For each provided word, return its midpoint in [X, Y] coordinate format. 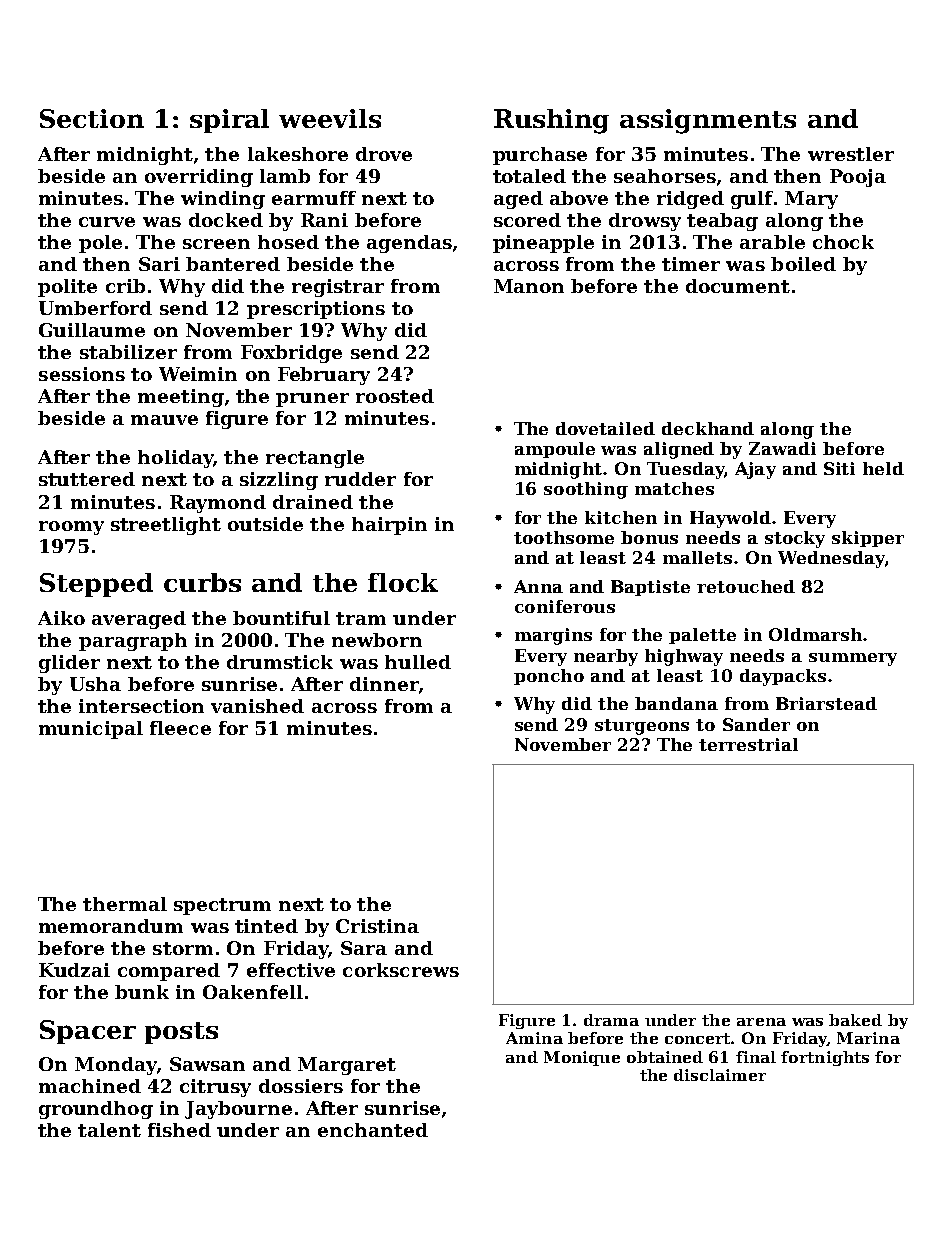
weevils [330, 118]
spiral [229, 121]
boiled [803, 264]
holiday [175, 459]
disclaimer [720, 1075]
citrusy [215, 1088]
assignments [708, 121]
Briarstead [826, 703]
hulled [418, 662]
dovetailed [605, 428]
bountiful [281, 618]
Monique [582, 1058]
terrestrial [748, 744]
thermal [125, 904]
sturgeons [642, 727]
